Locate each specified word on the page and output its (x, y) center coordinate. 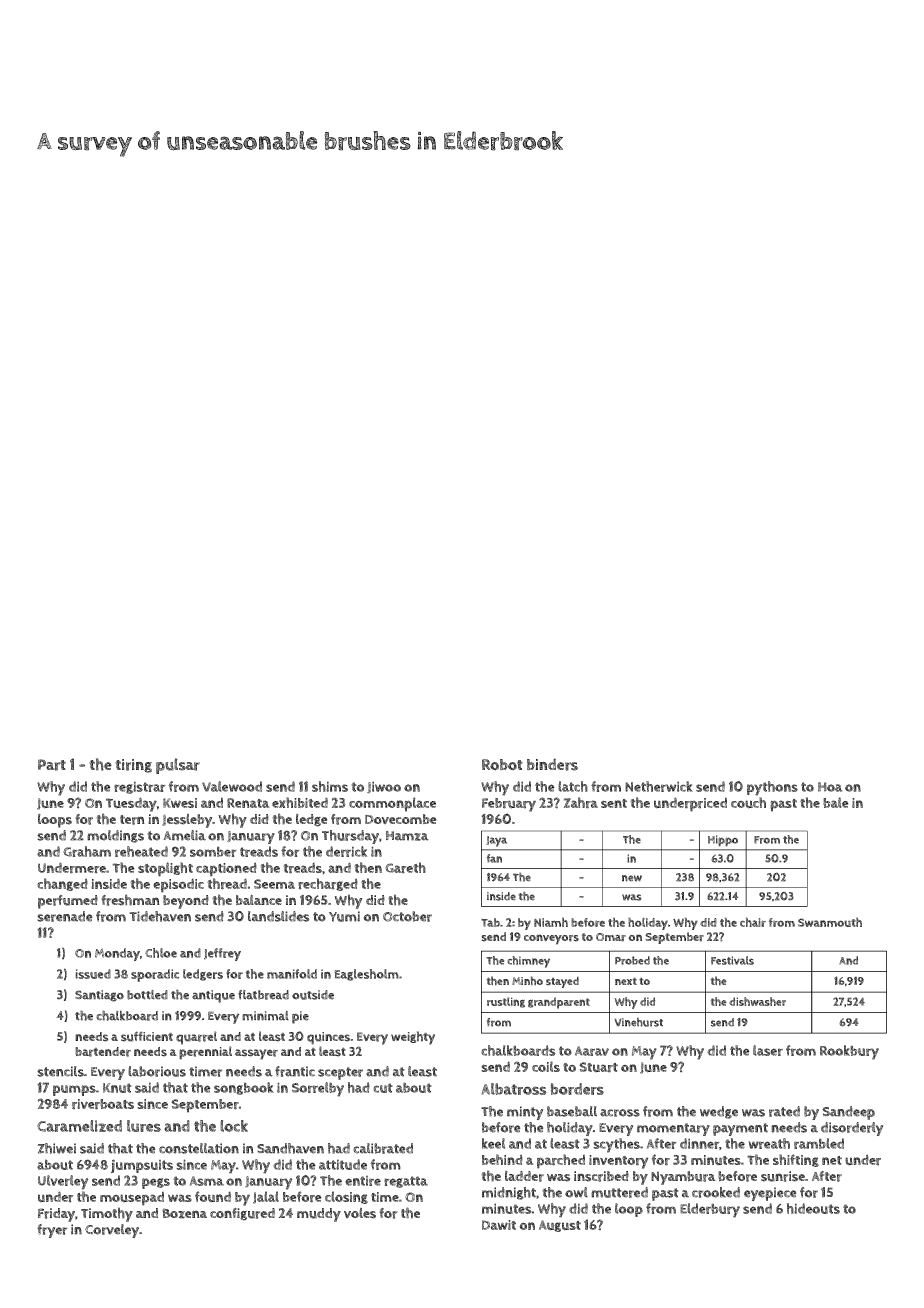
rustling (506, 1002)
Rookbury (849, 1052)
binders (552, 764)
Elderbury (710, 1210)
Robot (502, 765)
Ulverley (63, 1182)
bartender (103, 1052)
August (560, 1226)
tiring (133, 766)
